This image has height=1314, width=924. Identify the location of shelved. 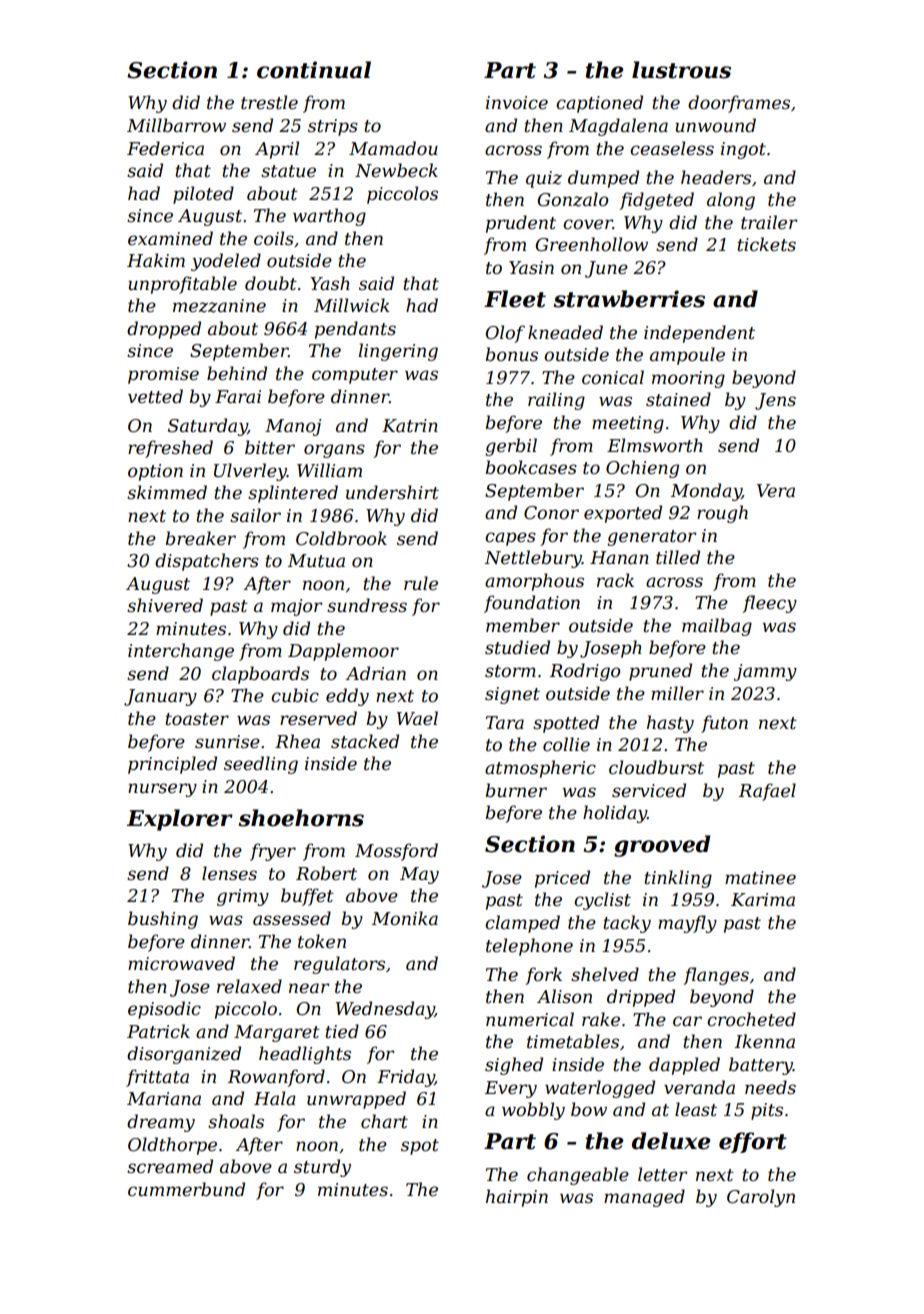
(605, 974).
